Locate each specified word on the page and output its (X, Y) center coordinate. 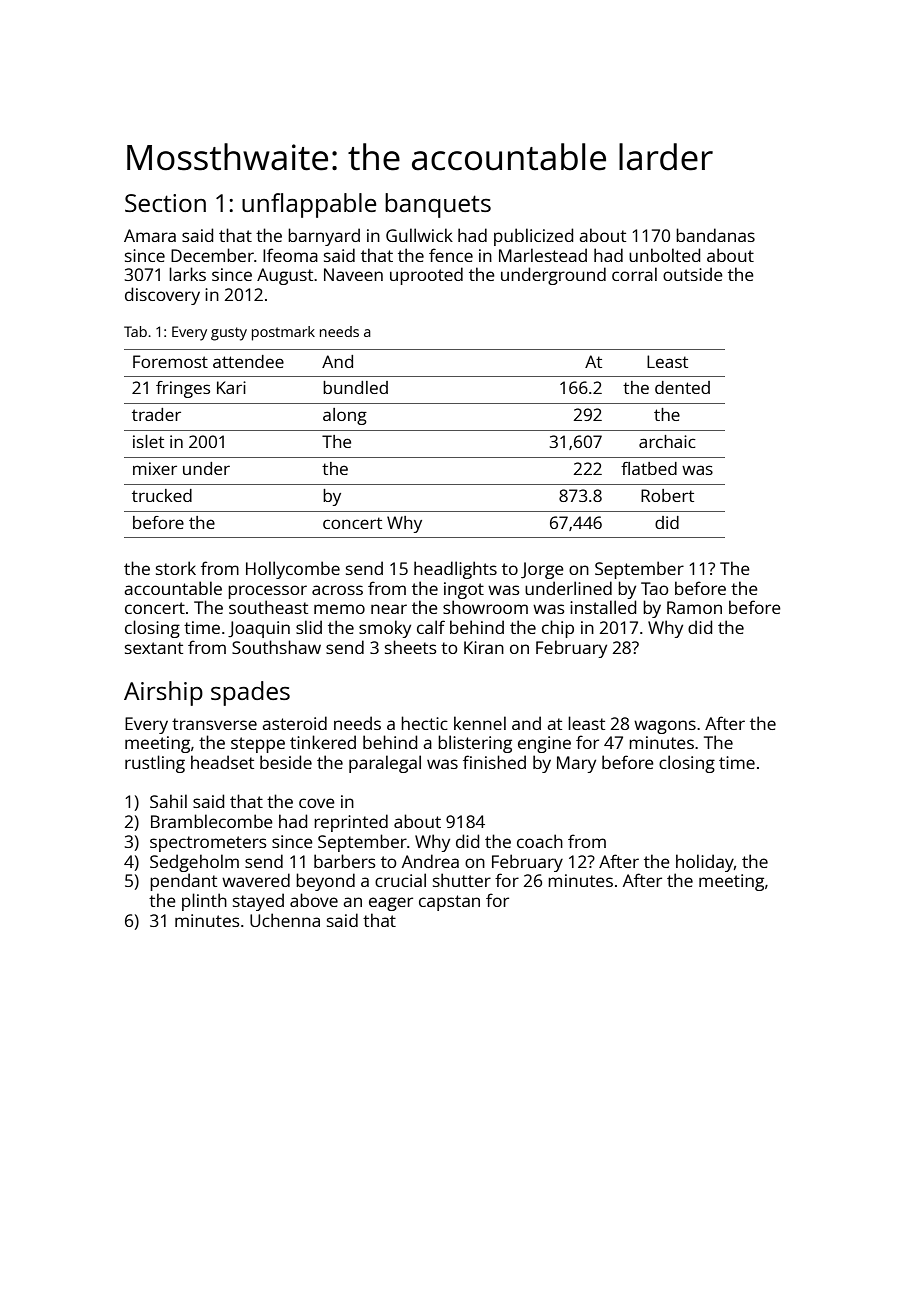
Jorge (542, 570)
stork (176, 568)
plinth (204, 902)
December (212, 255)
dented (682, 387)
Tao (655, 588)
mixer (155, 468)
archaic (667, 441)
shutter (462, 880)
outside (693, 274)
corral (634, 274)
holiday (705, 863)
